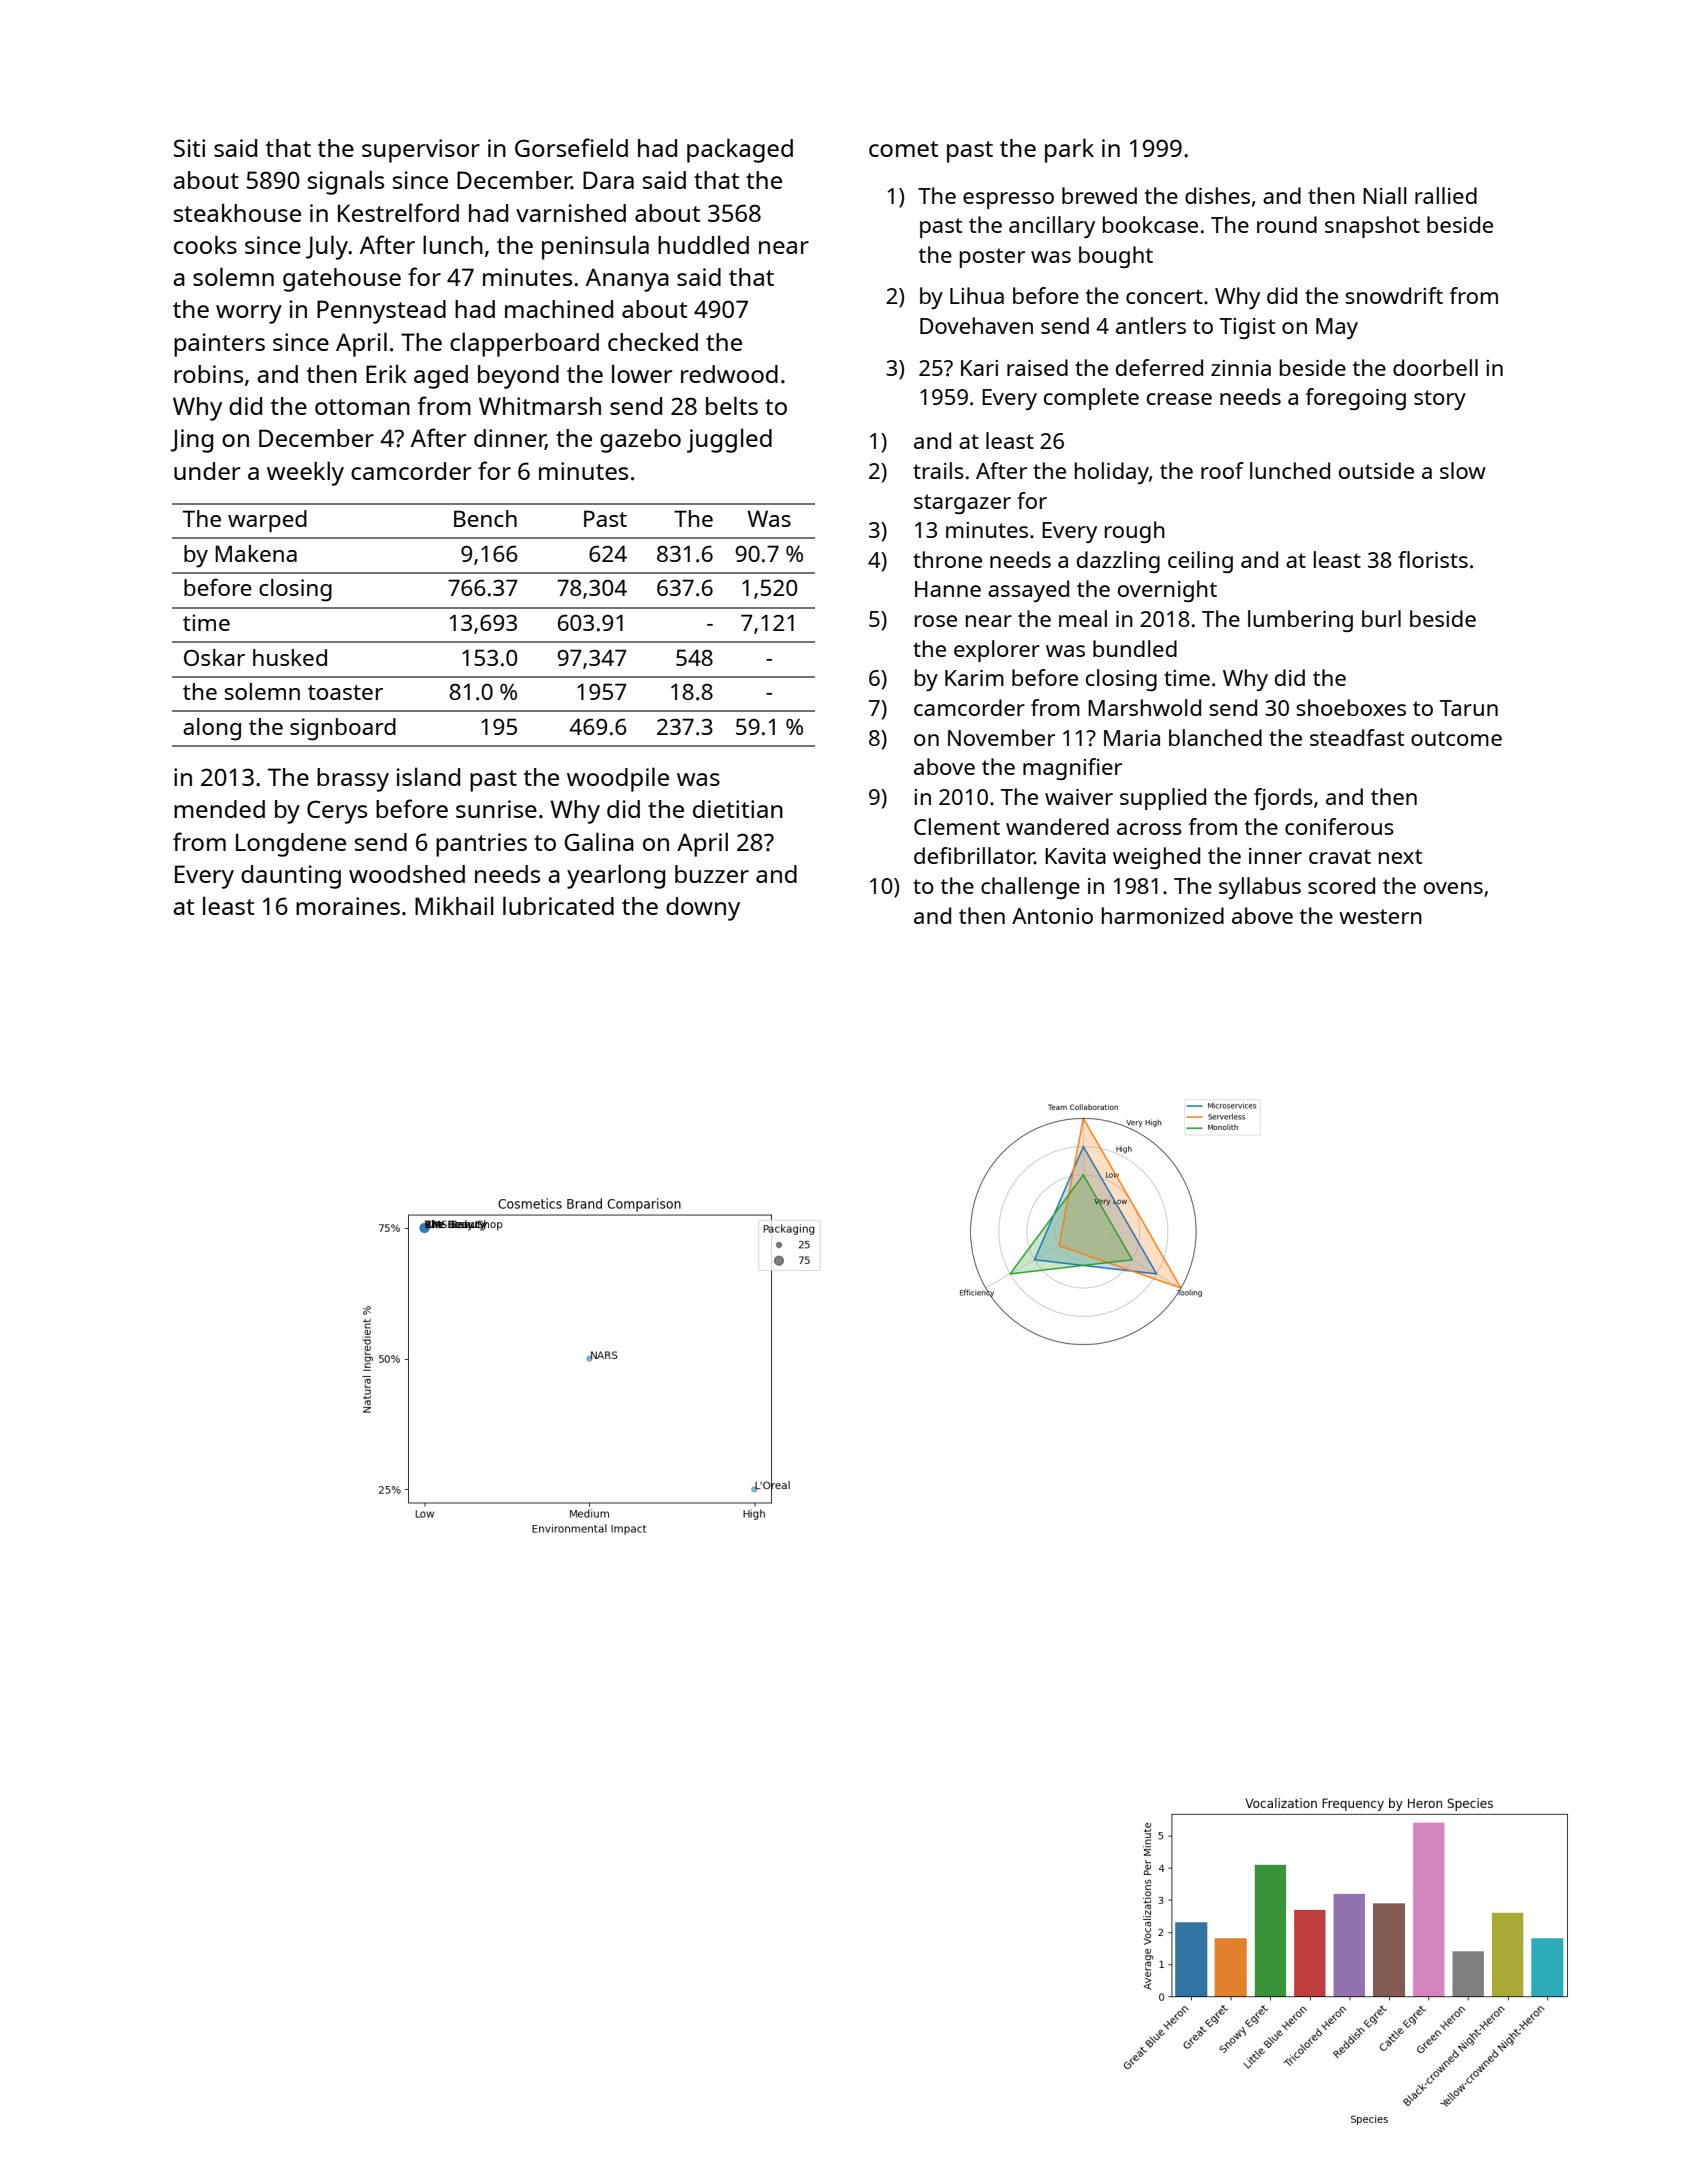 The image size is (1683, 2178). What do you see at coordinates (948, 589) in the page?
I see `Hanne` at bounding box center [948, 589].
